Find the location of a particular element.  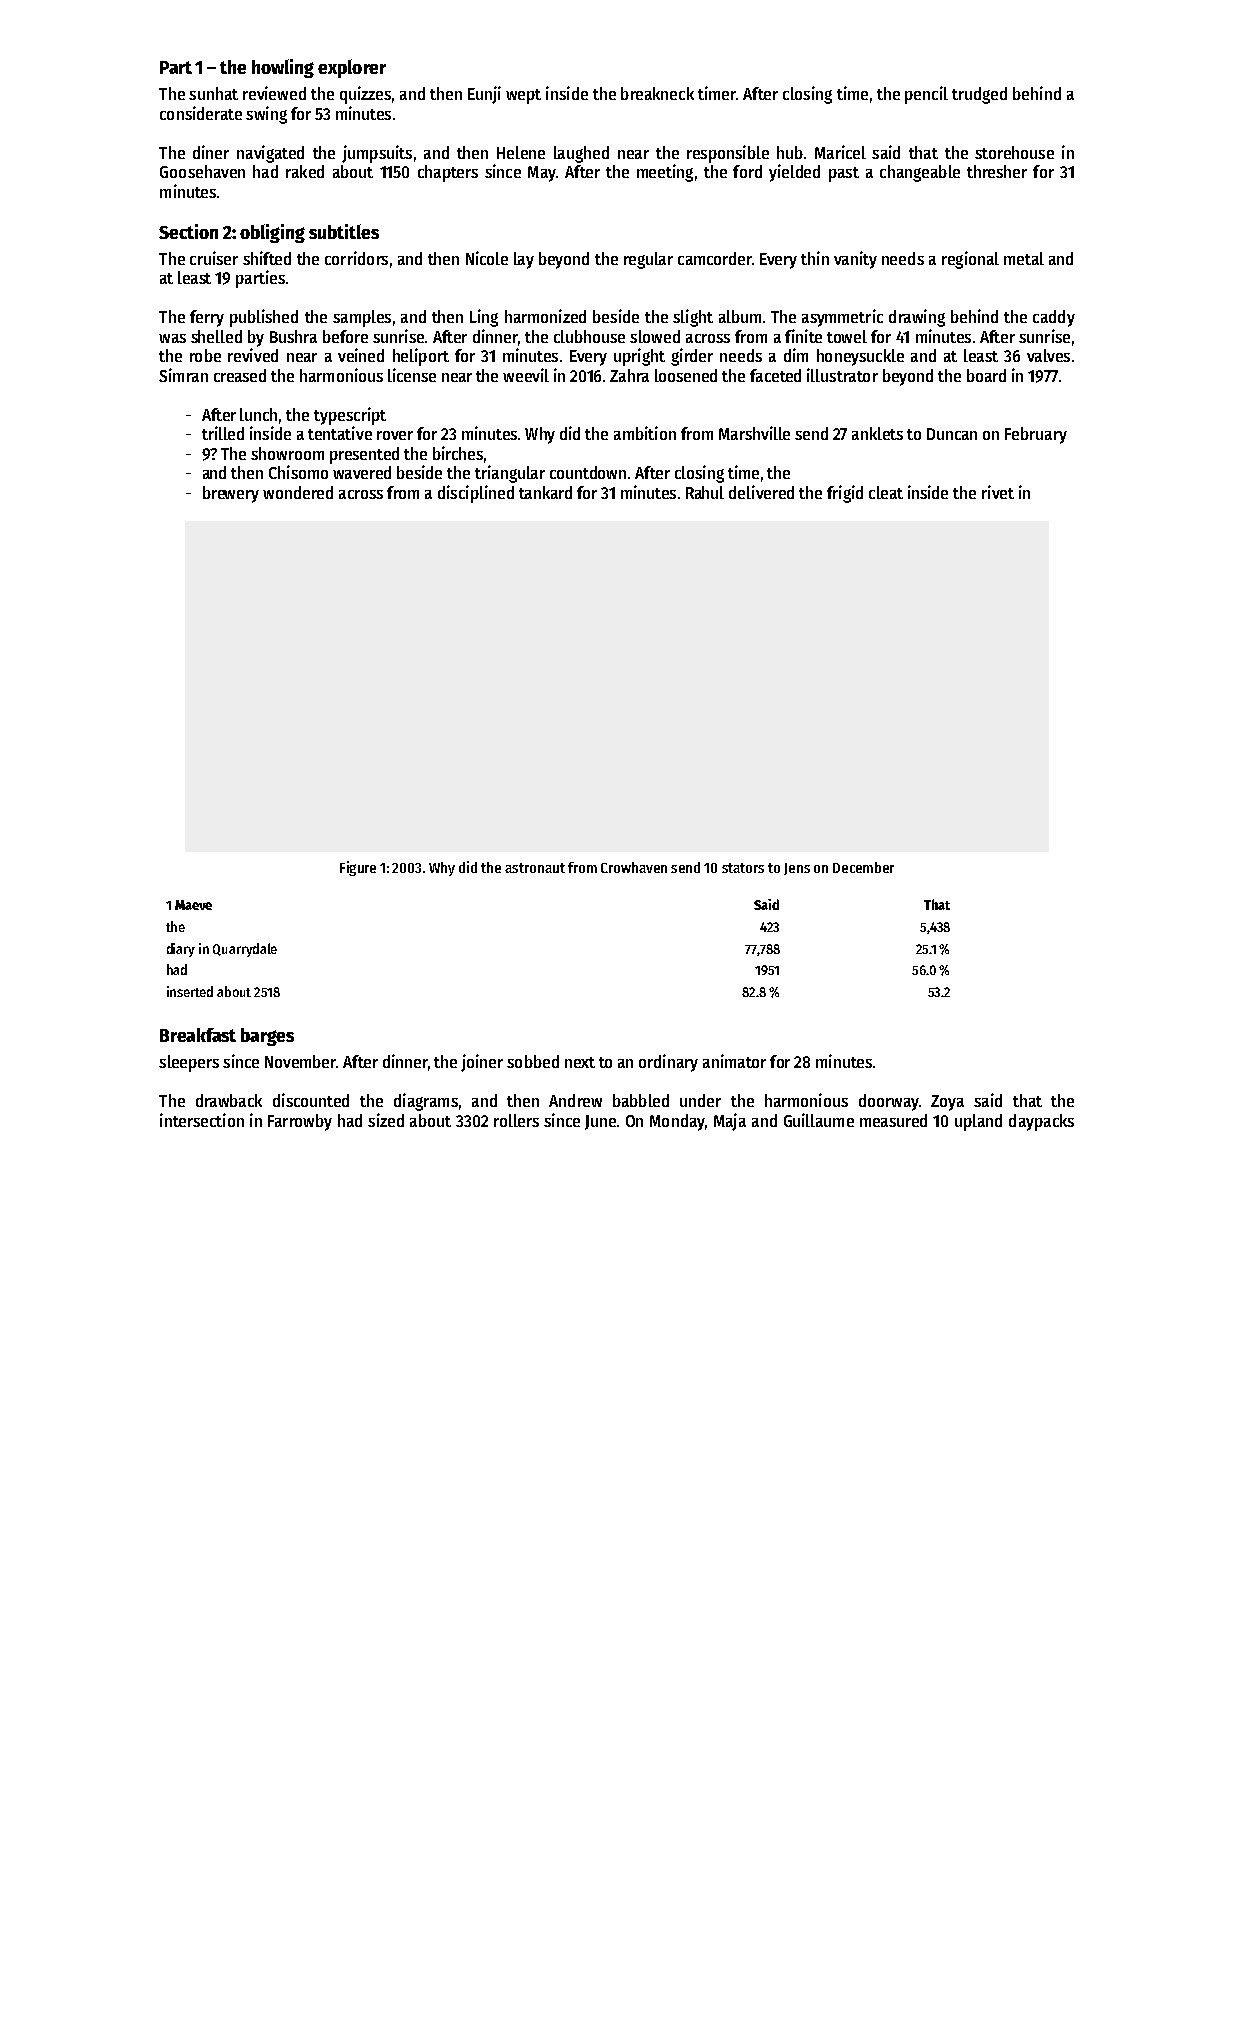

Figure is located at coordinates (358, 868).
